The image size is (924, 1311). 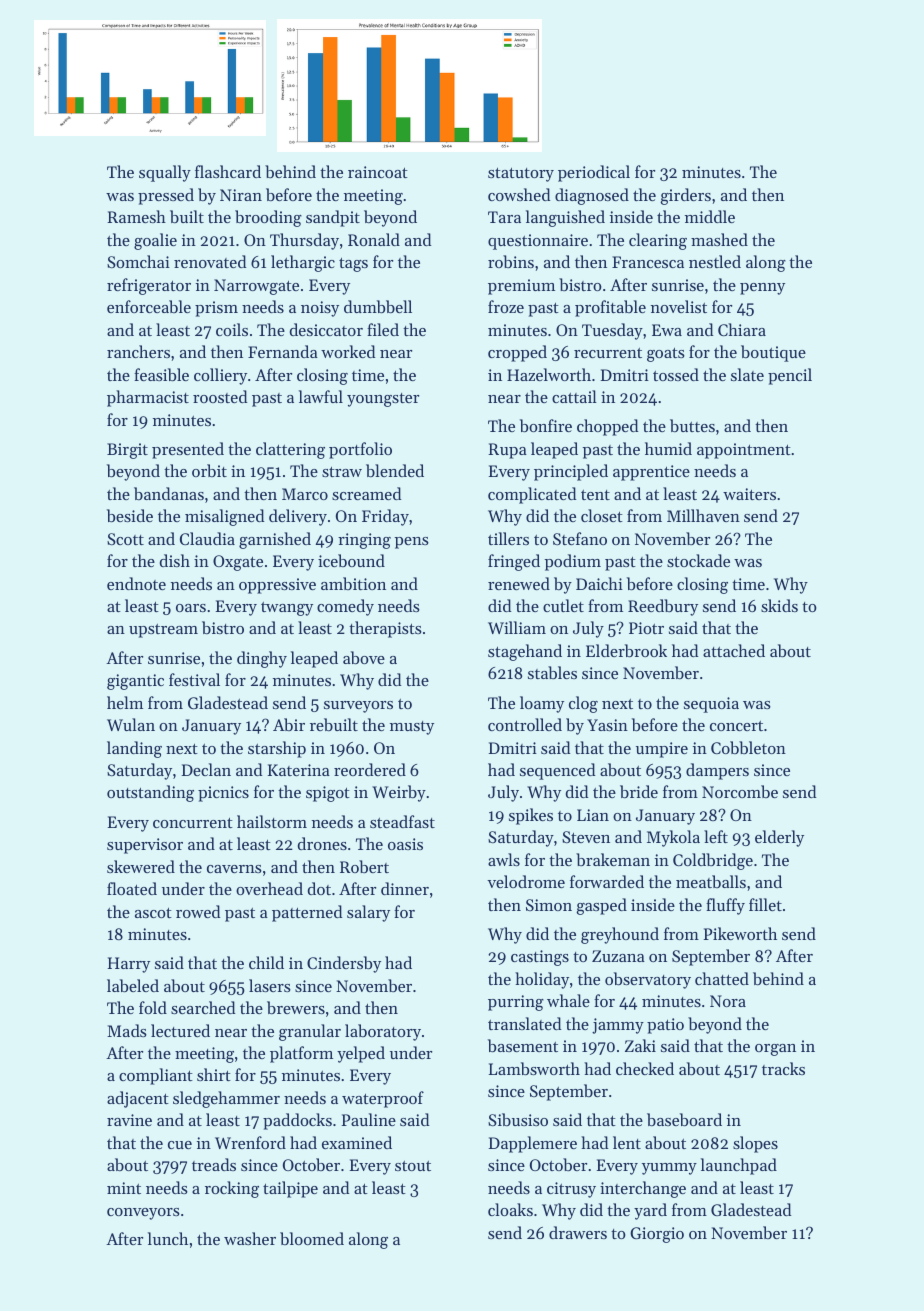 What do you see at coordinates (168, 1238) in the document?
I see `lunch` at bounding box center [168, 1238].
